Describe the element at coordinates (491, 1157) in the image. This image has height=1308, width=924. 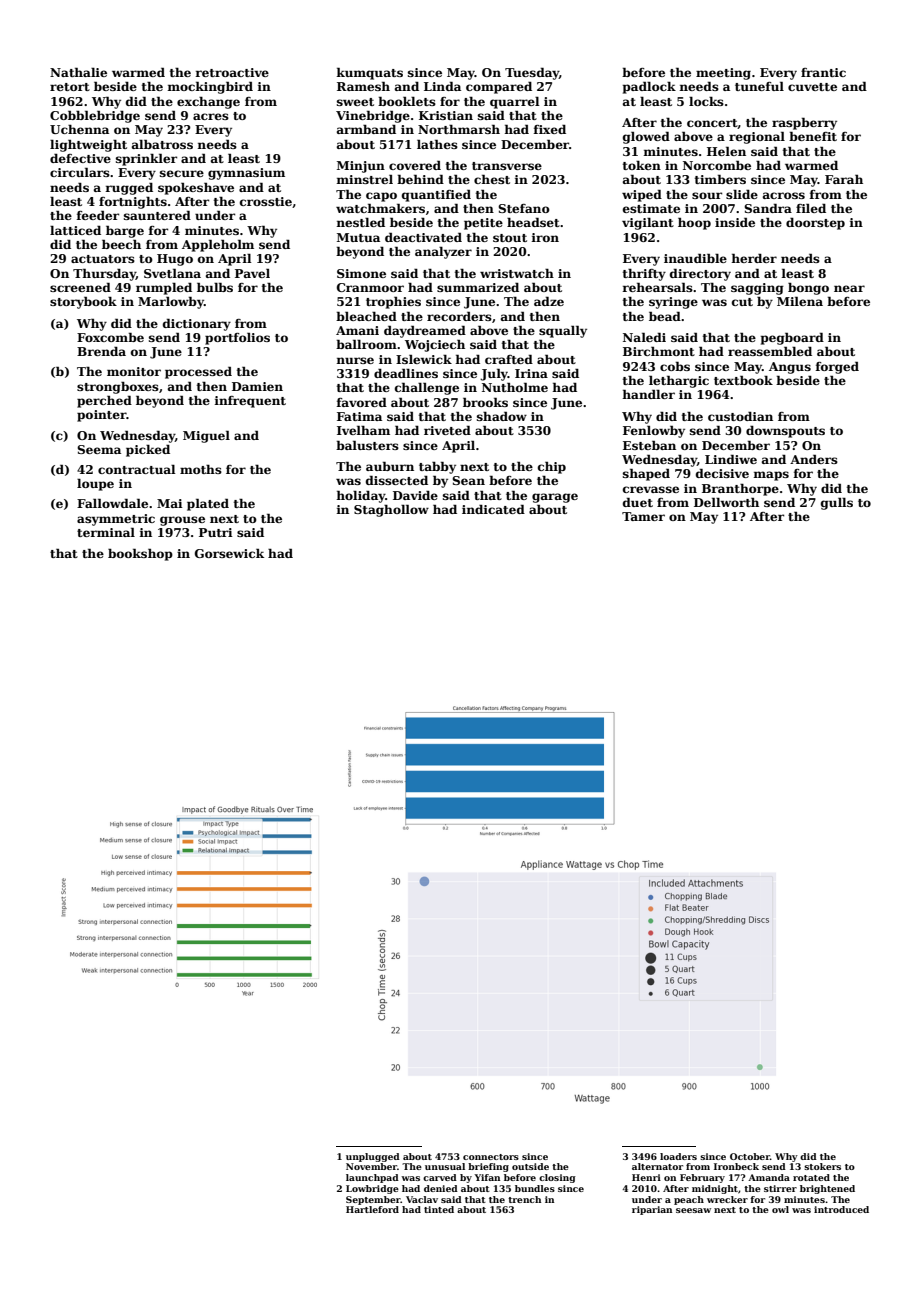
I see `connectors` at that location.
